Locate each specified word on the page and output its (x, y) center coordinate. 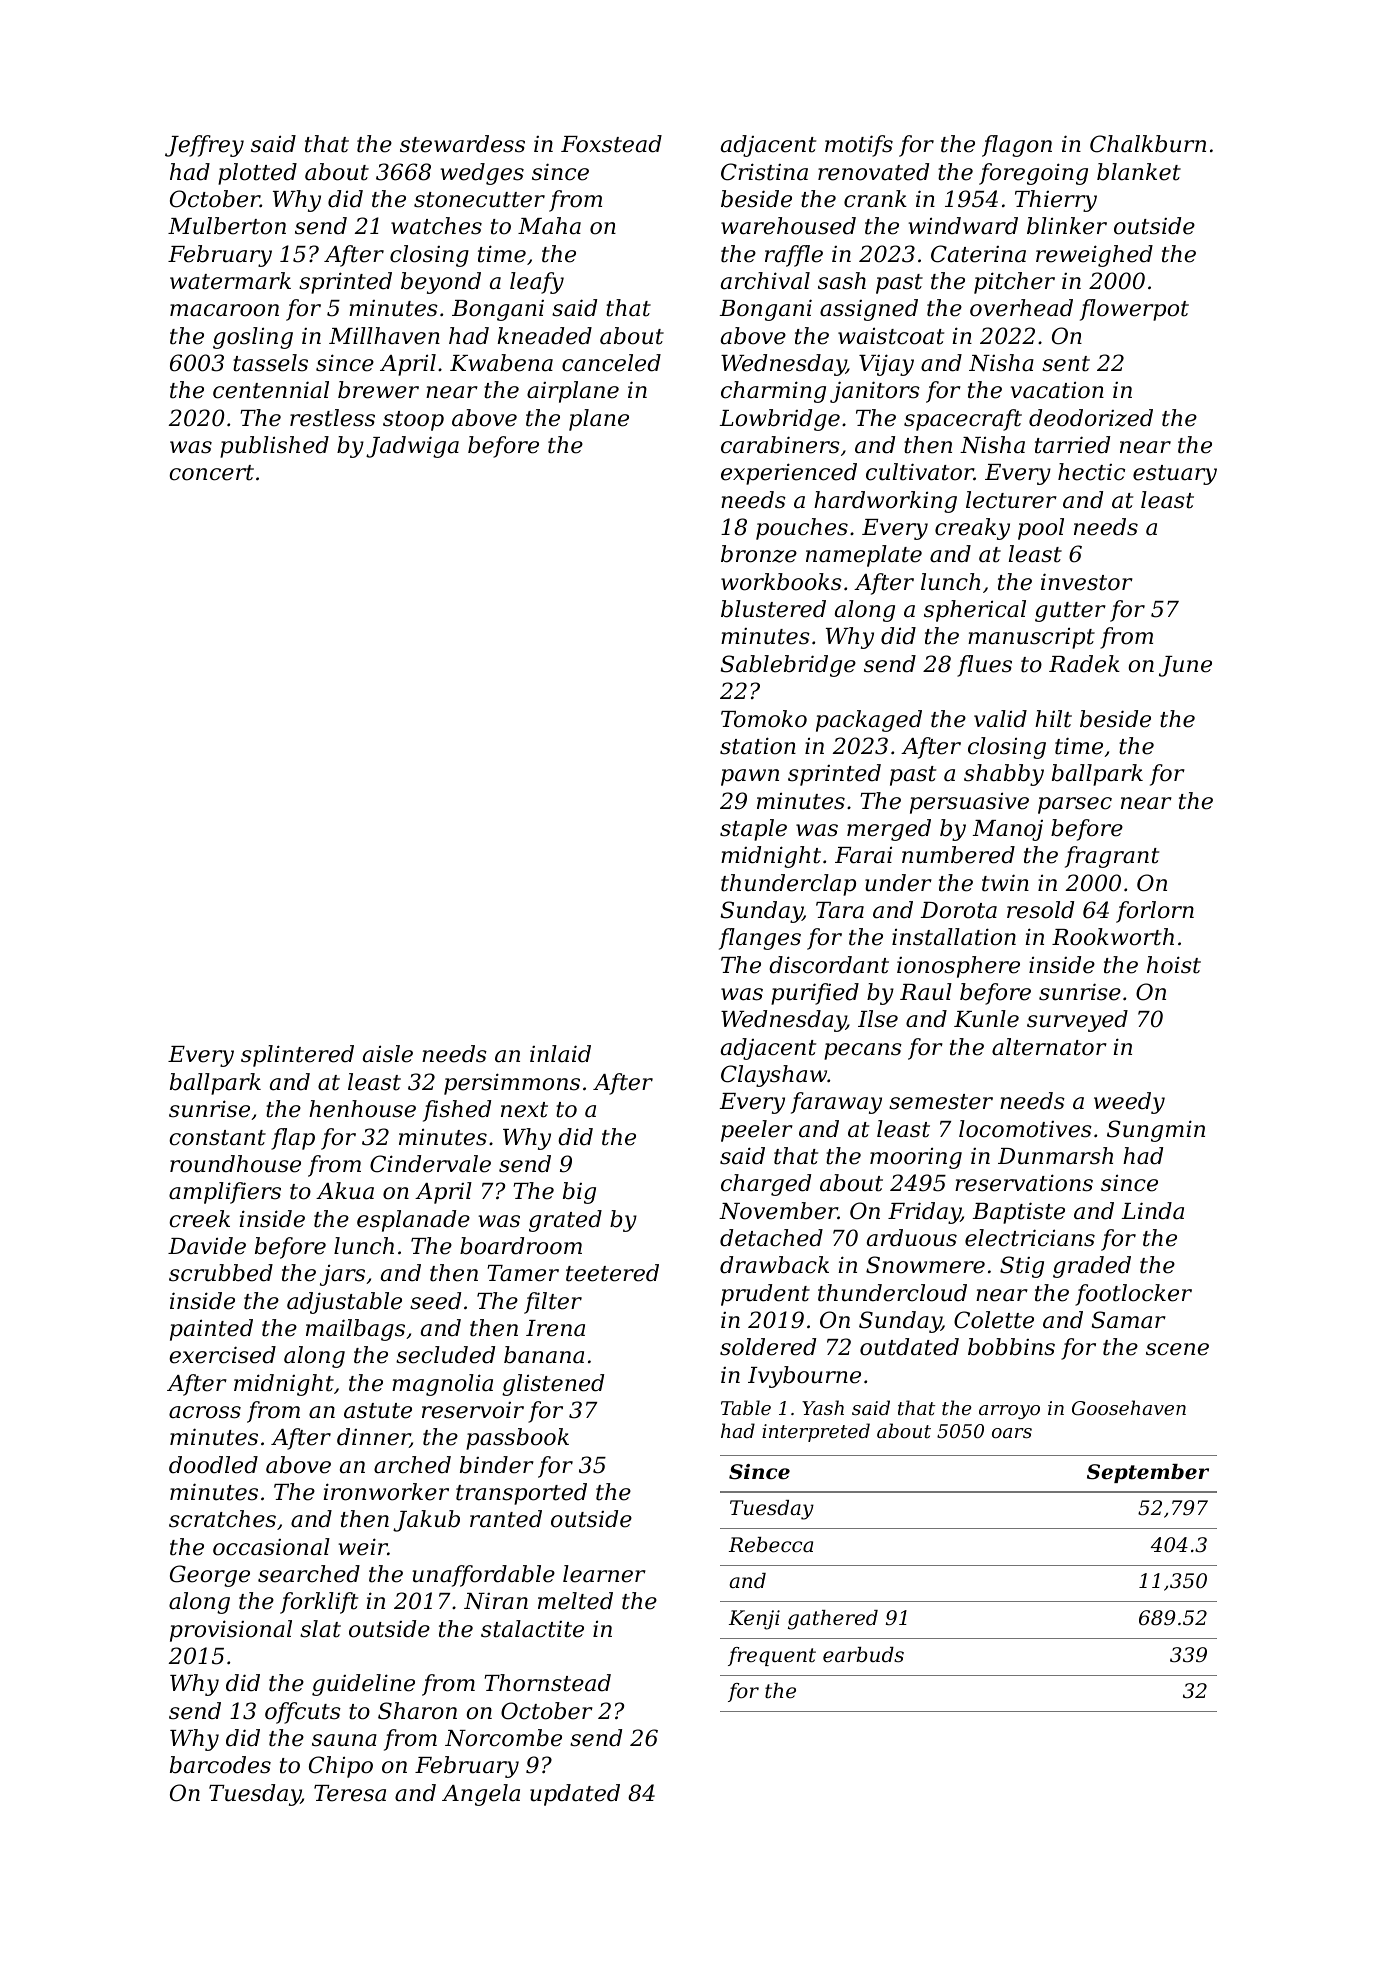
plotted (257, 174)
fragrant (1112, 857)
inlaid (560, 1054)
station (758, 746)
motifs (859, 146)
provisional (231, 1631)
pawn (750, 777)
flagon (1017, 146)
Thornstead (548, 1683)
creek (199, 1219)
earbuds (863, 1655)
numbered (958, 855)
